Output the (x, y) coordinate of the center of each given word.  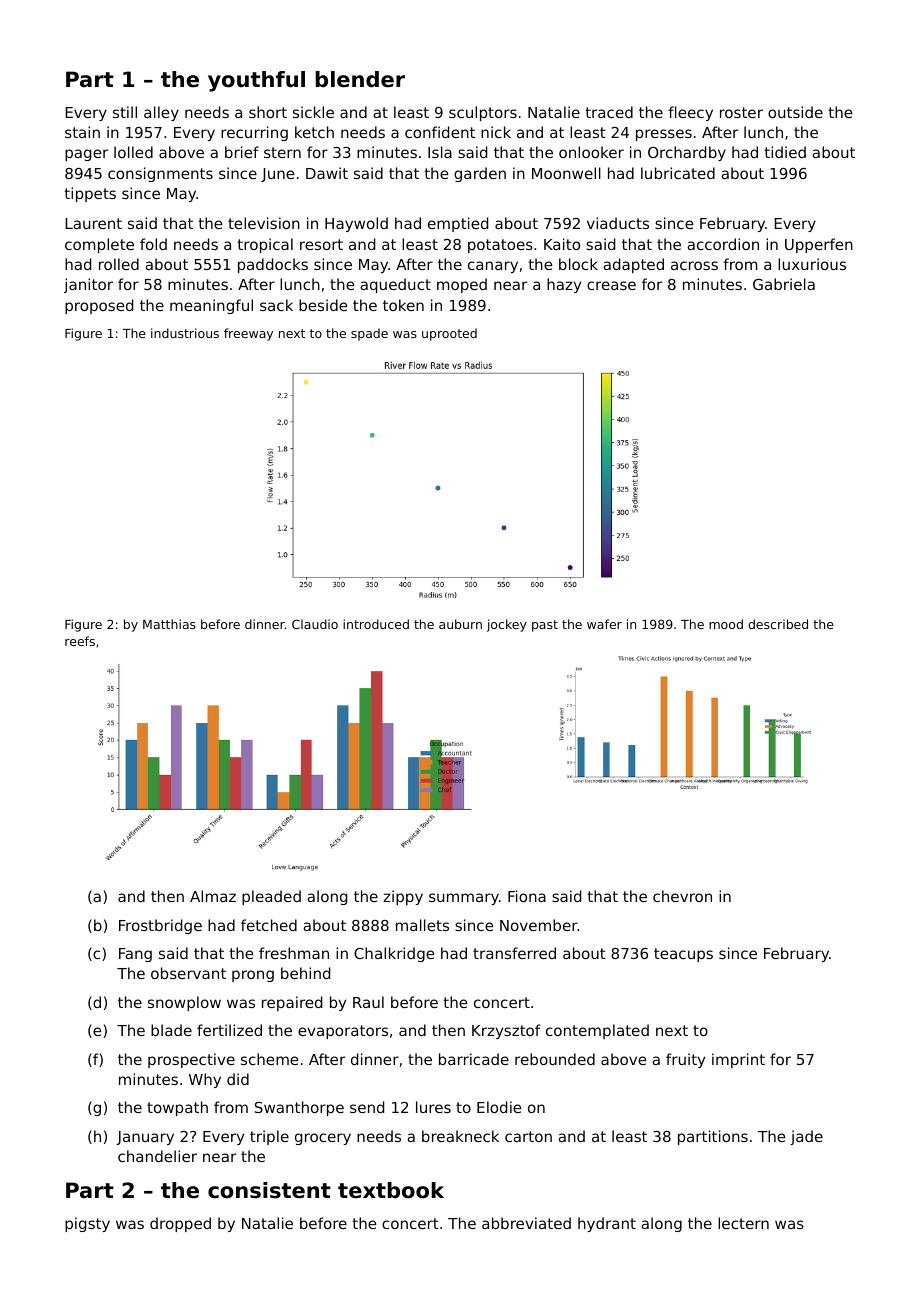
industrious (185, 333)
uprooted (449, 334)
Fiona (527, 896)
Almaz (213, 896)
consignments (160, 174)
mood (726, 624)
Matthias (169, 624)
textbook (391, 1190)
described (778, 624)
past (545, 626)
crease (611, 285)
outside (795, 112)
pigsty (87, 1224)
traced (609, 112)
